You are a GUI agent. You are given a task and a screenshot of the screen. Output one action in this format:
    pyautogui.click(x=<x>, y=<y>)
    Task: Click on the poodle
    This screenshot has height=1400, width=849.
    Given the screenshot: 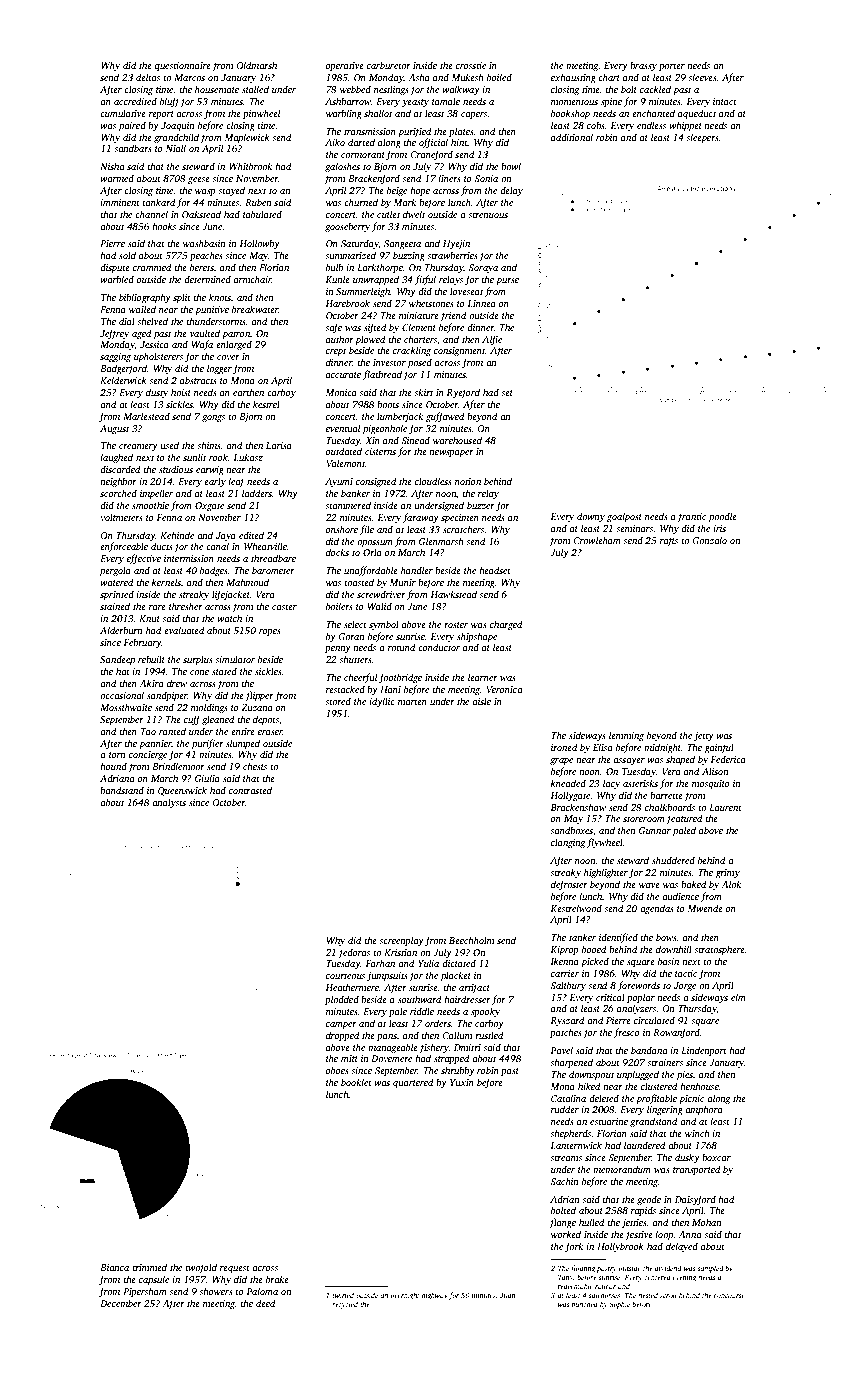 What is the action you would take?
    pyautogui.click(x=723, y=517)
